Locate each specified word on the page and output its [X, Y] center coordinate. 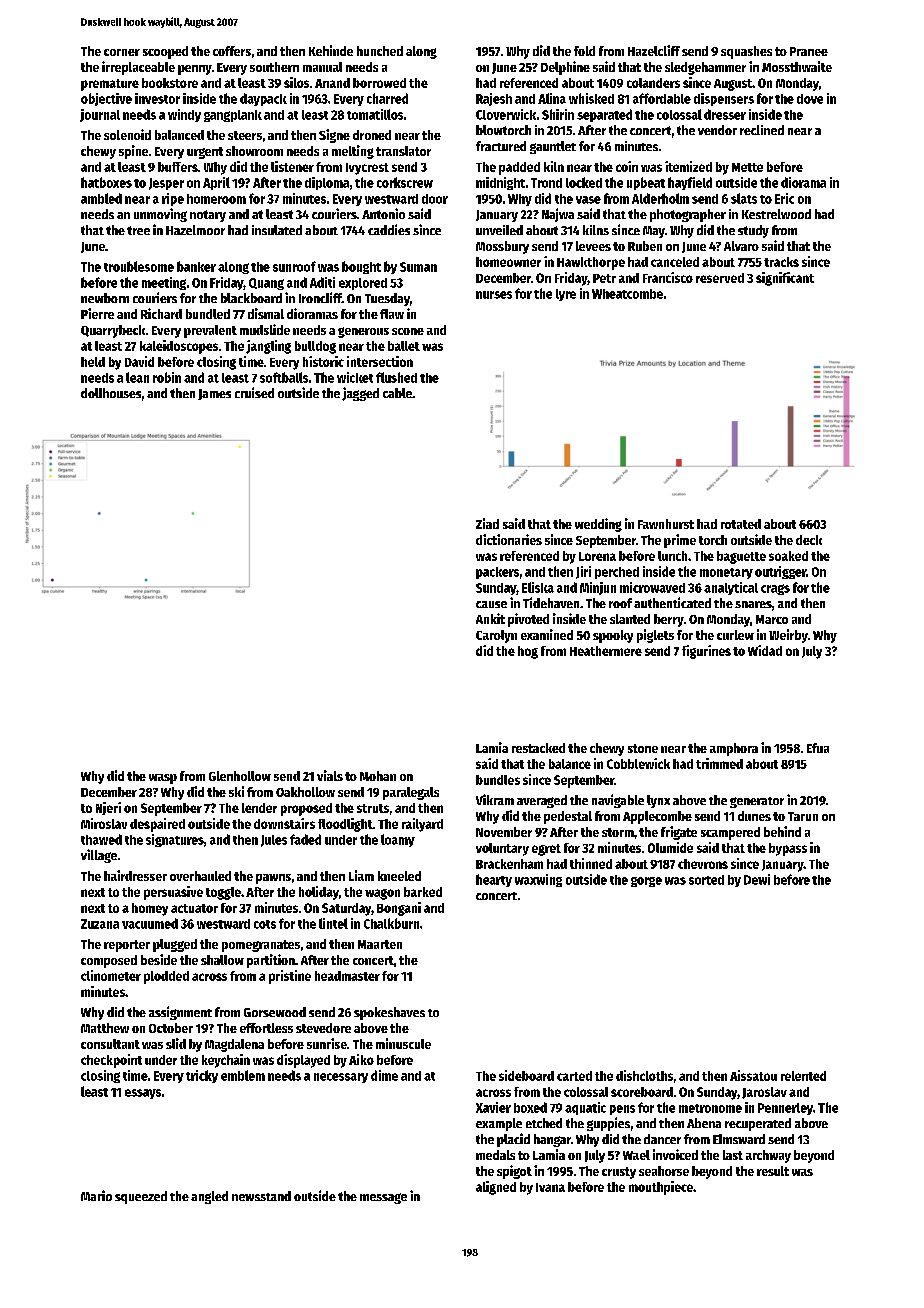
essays [143, 1094]
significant [785, 279]
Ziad [487, 523]
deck [809, 540]
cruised [254, 392]
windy [184, 115]
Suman [418, 267]
